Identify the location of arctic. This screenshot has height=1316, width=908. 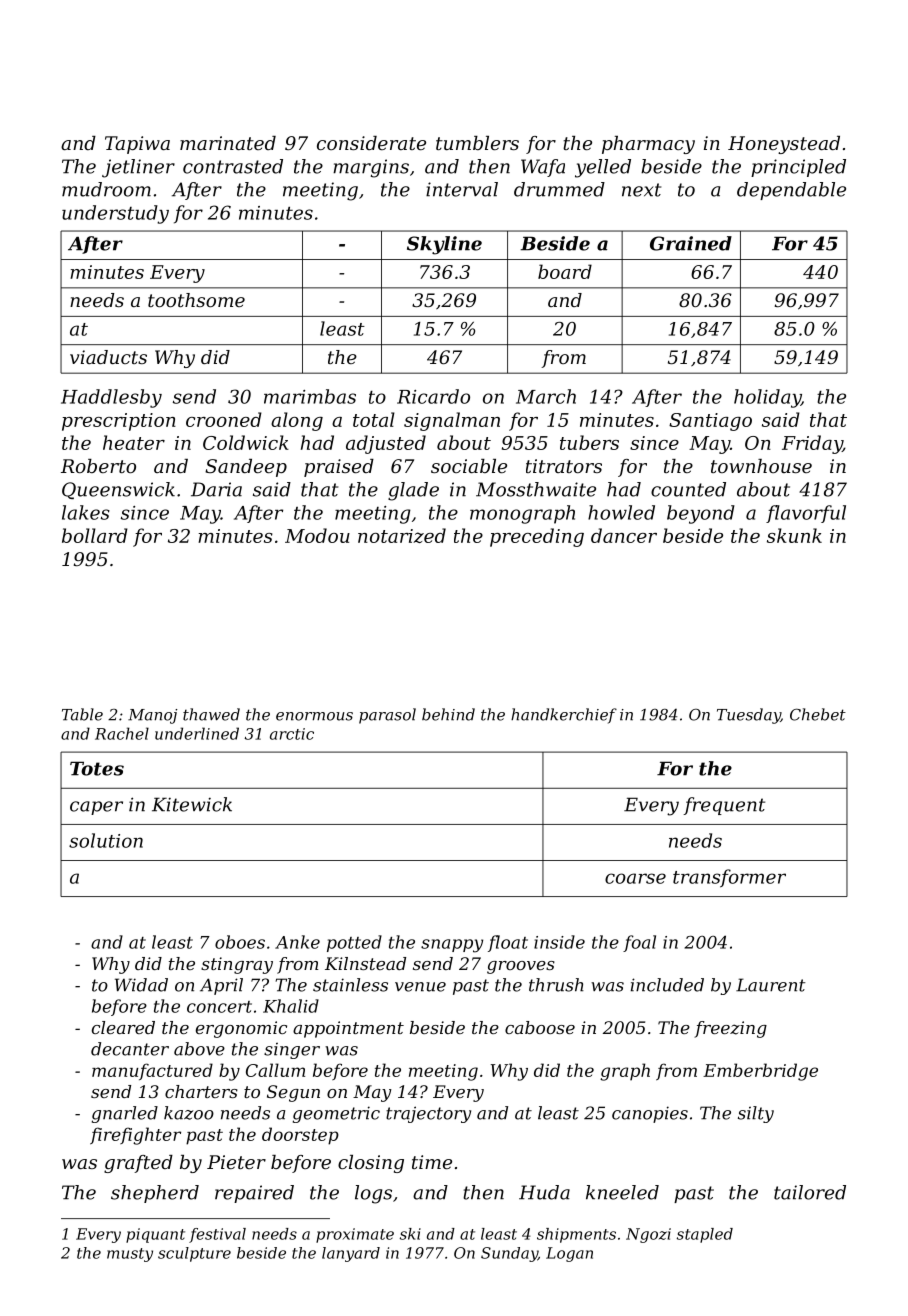
(292, 734).
